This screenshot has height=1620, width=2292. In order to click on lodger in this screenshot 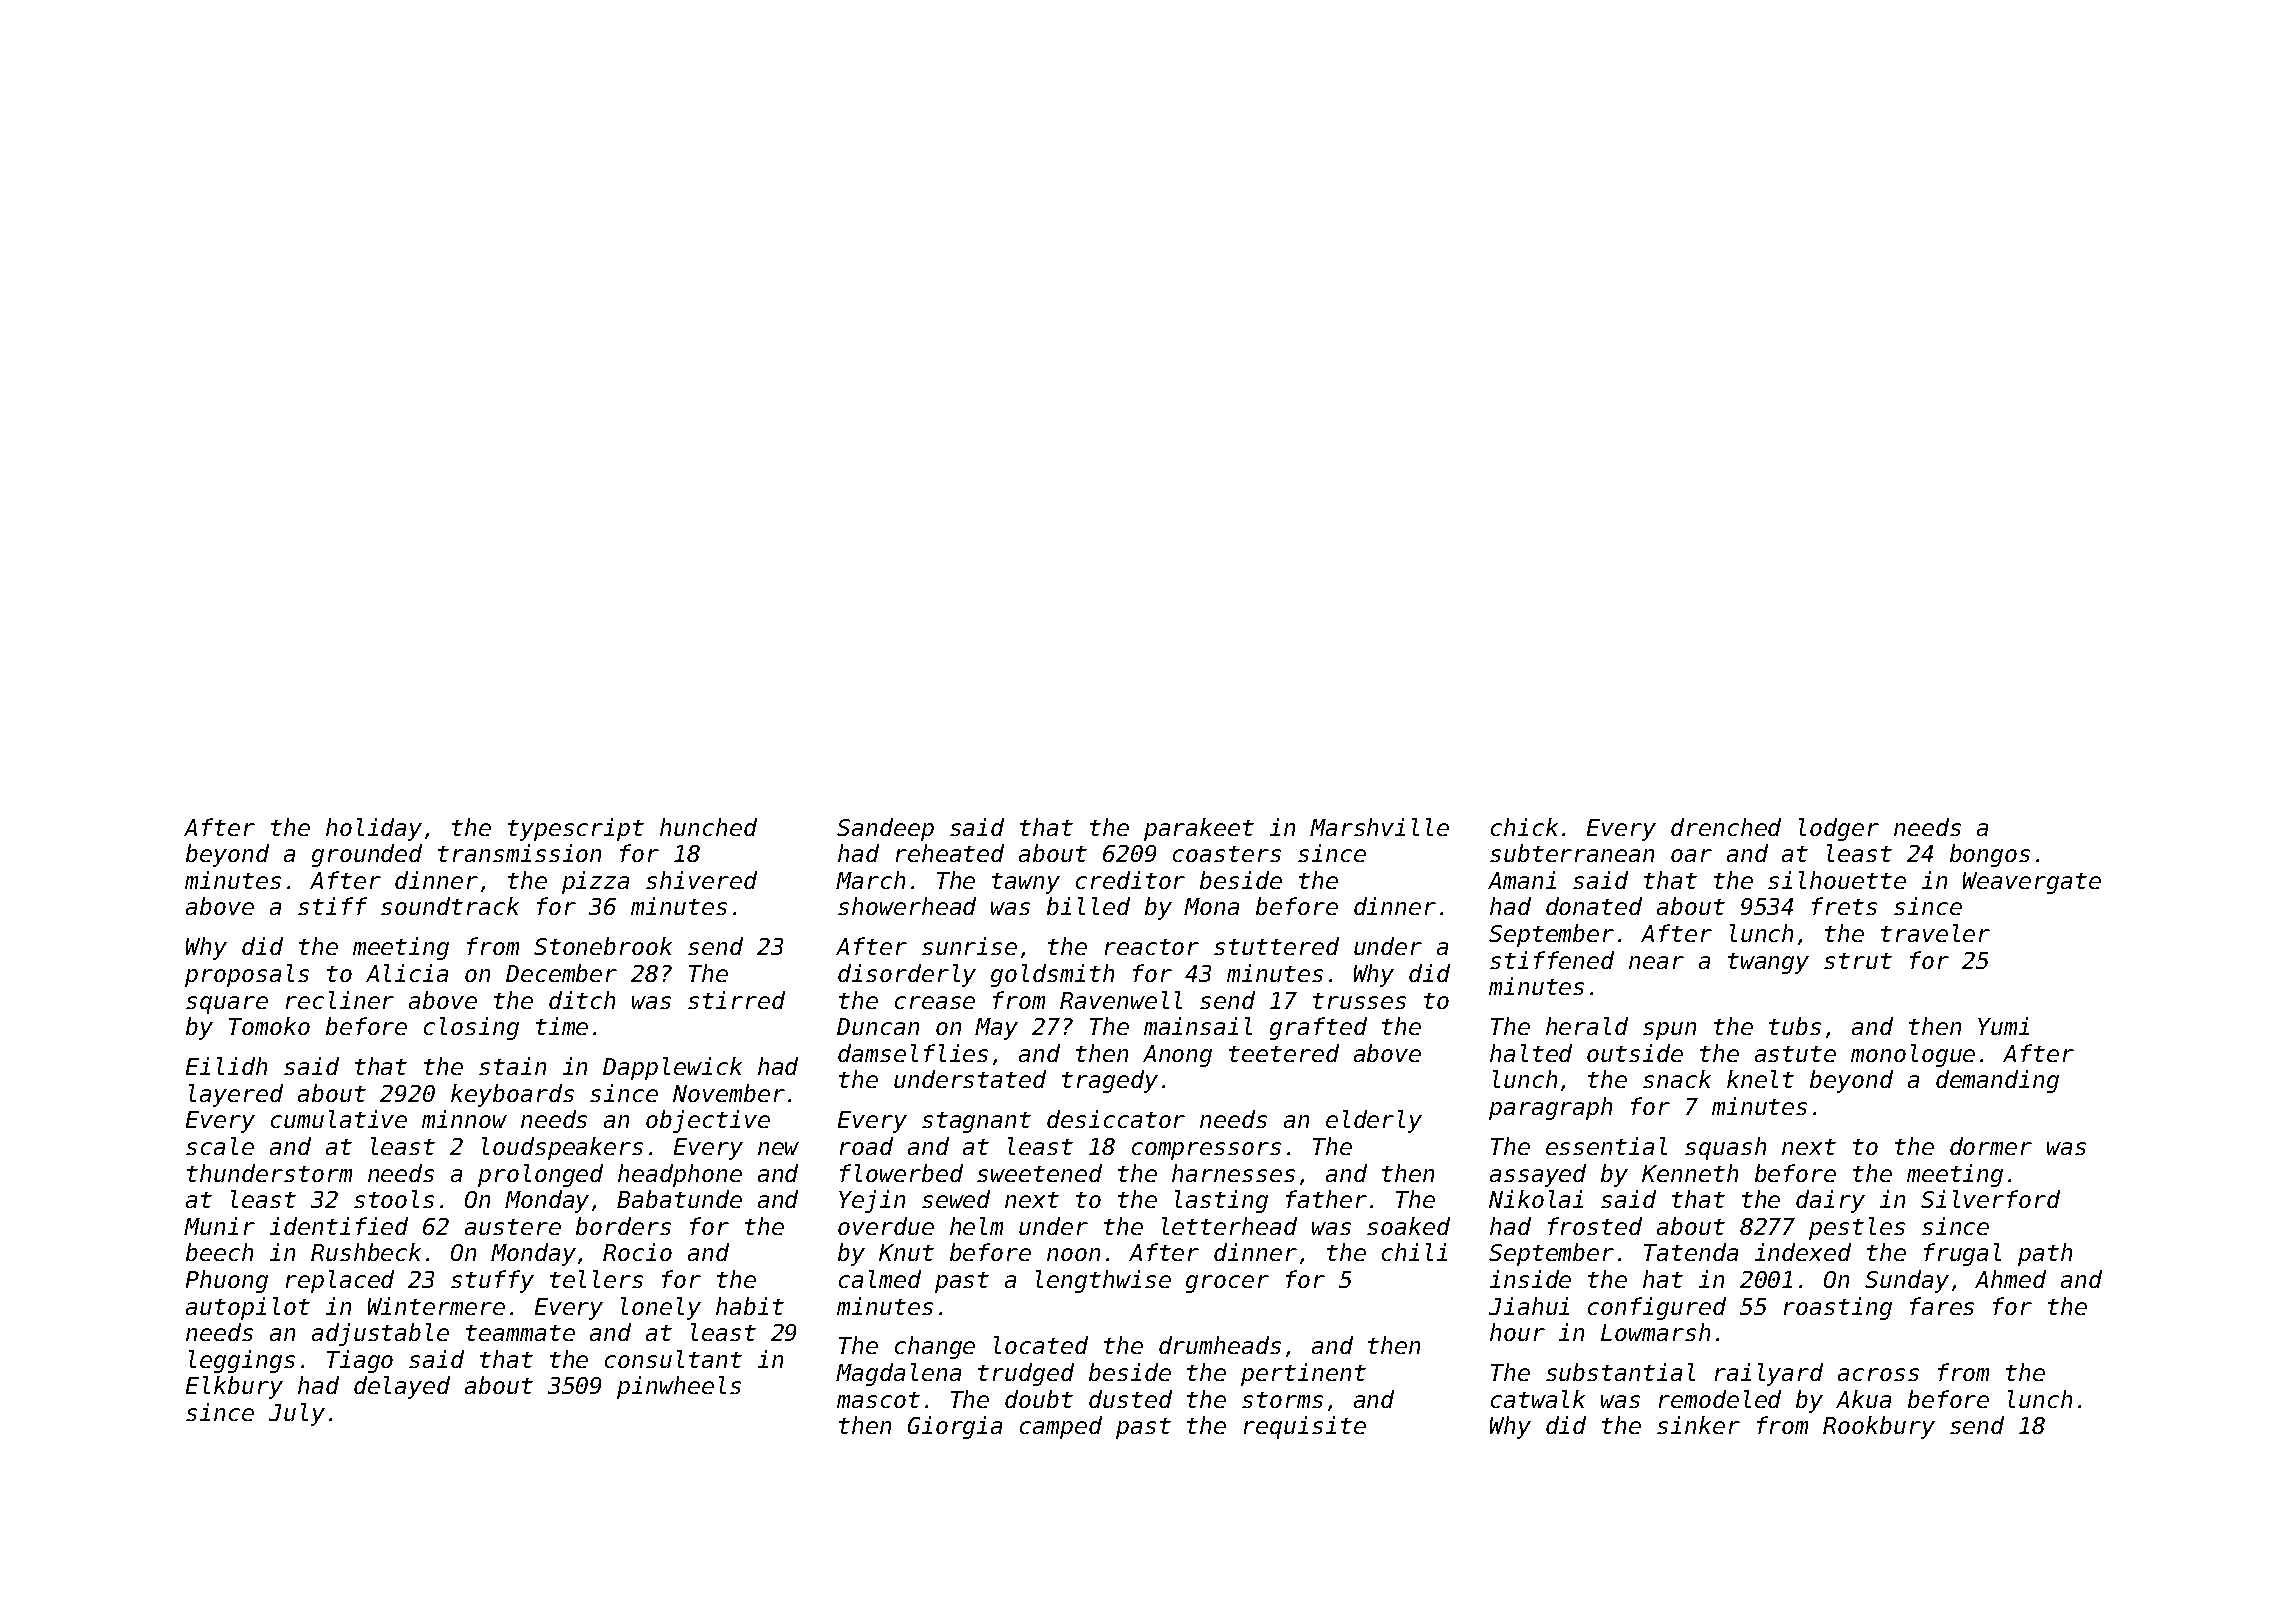, I will do `click(1839, 829)`.
